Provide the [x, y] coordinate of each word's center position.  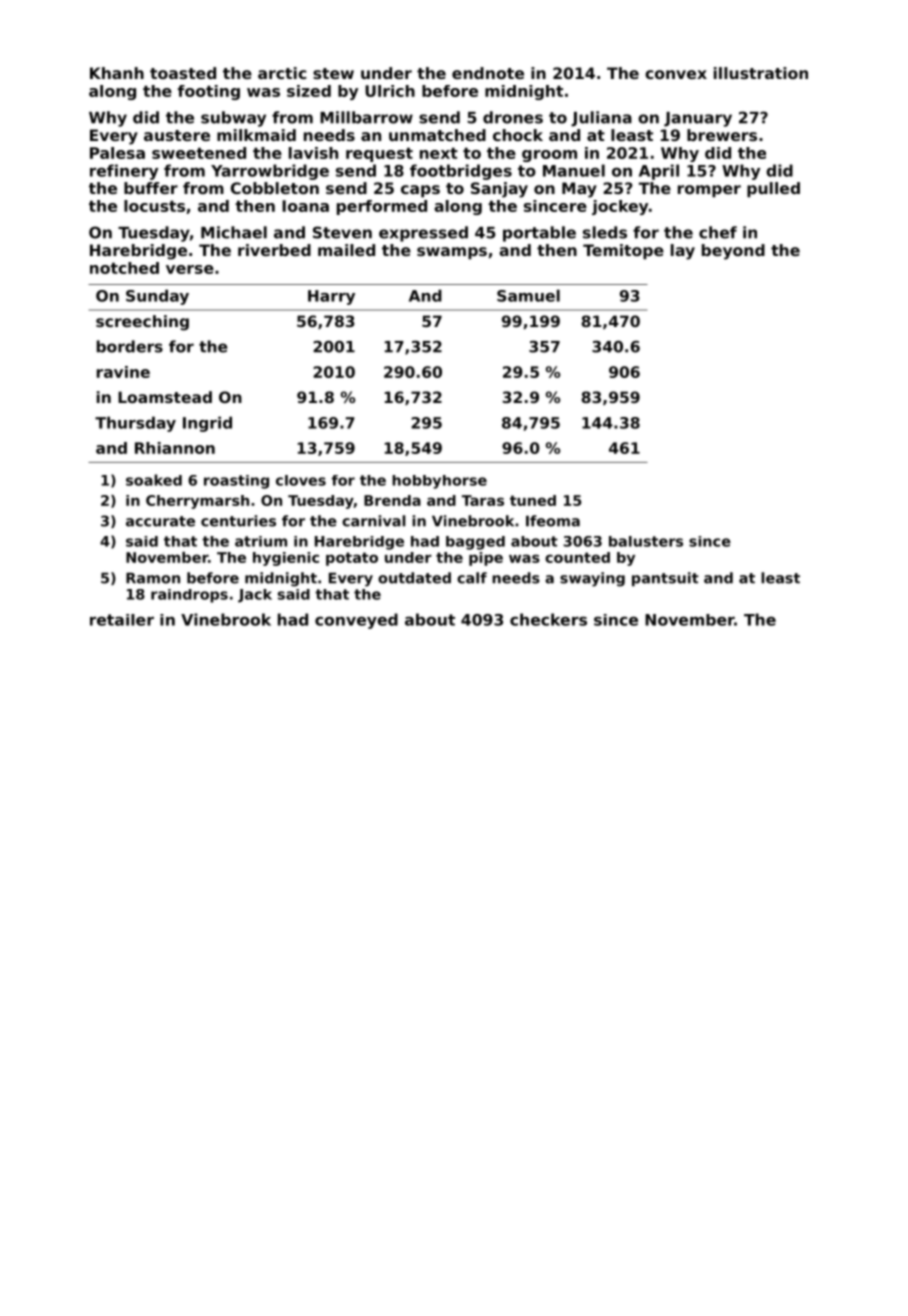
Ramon [153, 578]
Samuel [528, 295]
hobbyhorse [439, 482]
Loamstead [165, 397]
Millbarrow [366, 117]
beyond [733, 252]
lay [683, 252]
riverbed [274, 250]
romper [709, 191]
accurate [160, 521]
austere [177, 135]
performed [382, 207]
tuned [533, 500]
